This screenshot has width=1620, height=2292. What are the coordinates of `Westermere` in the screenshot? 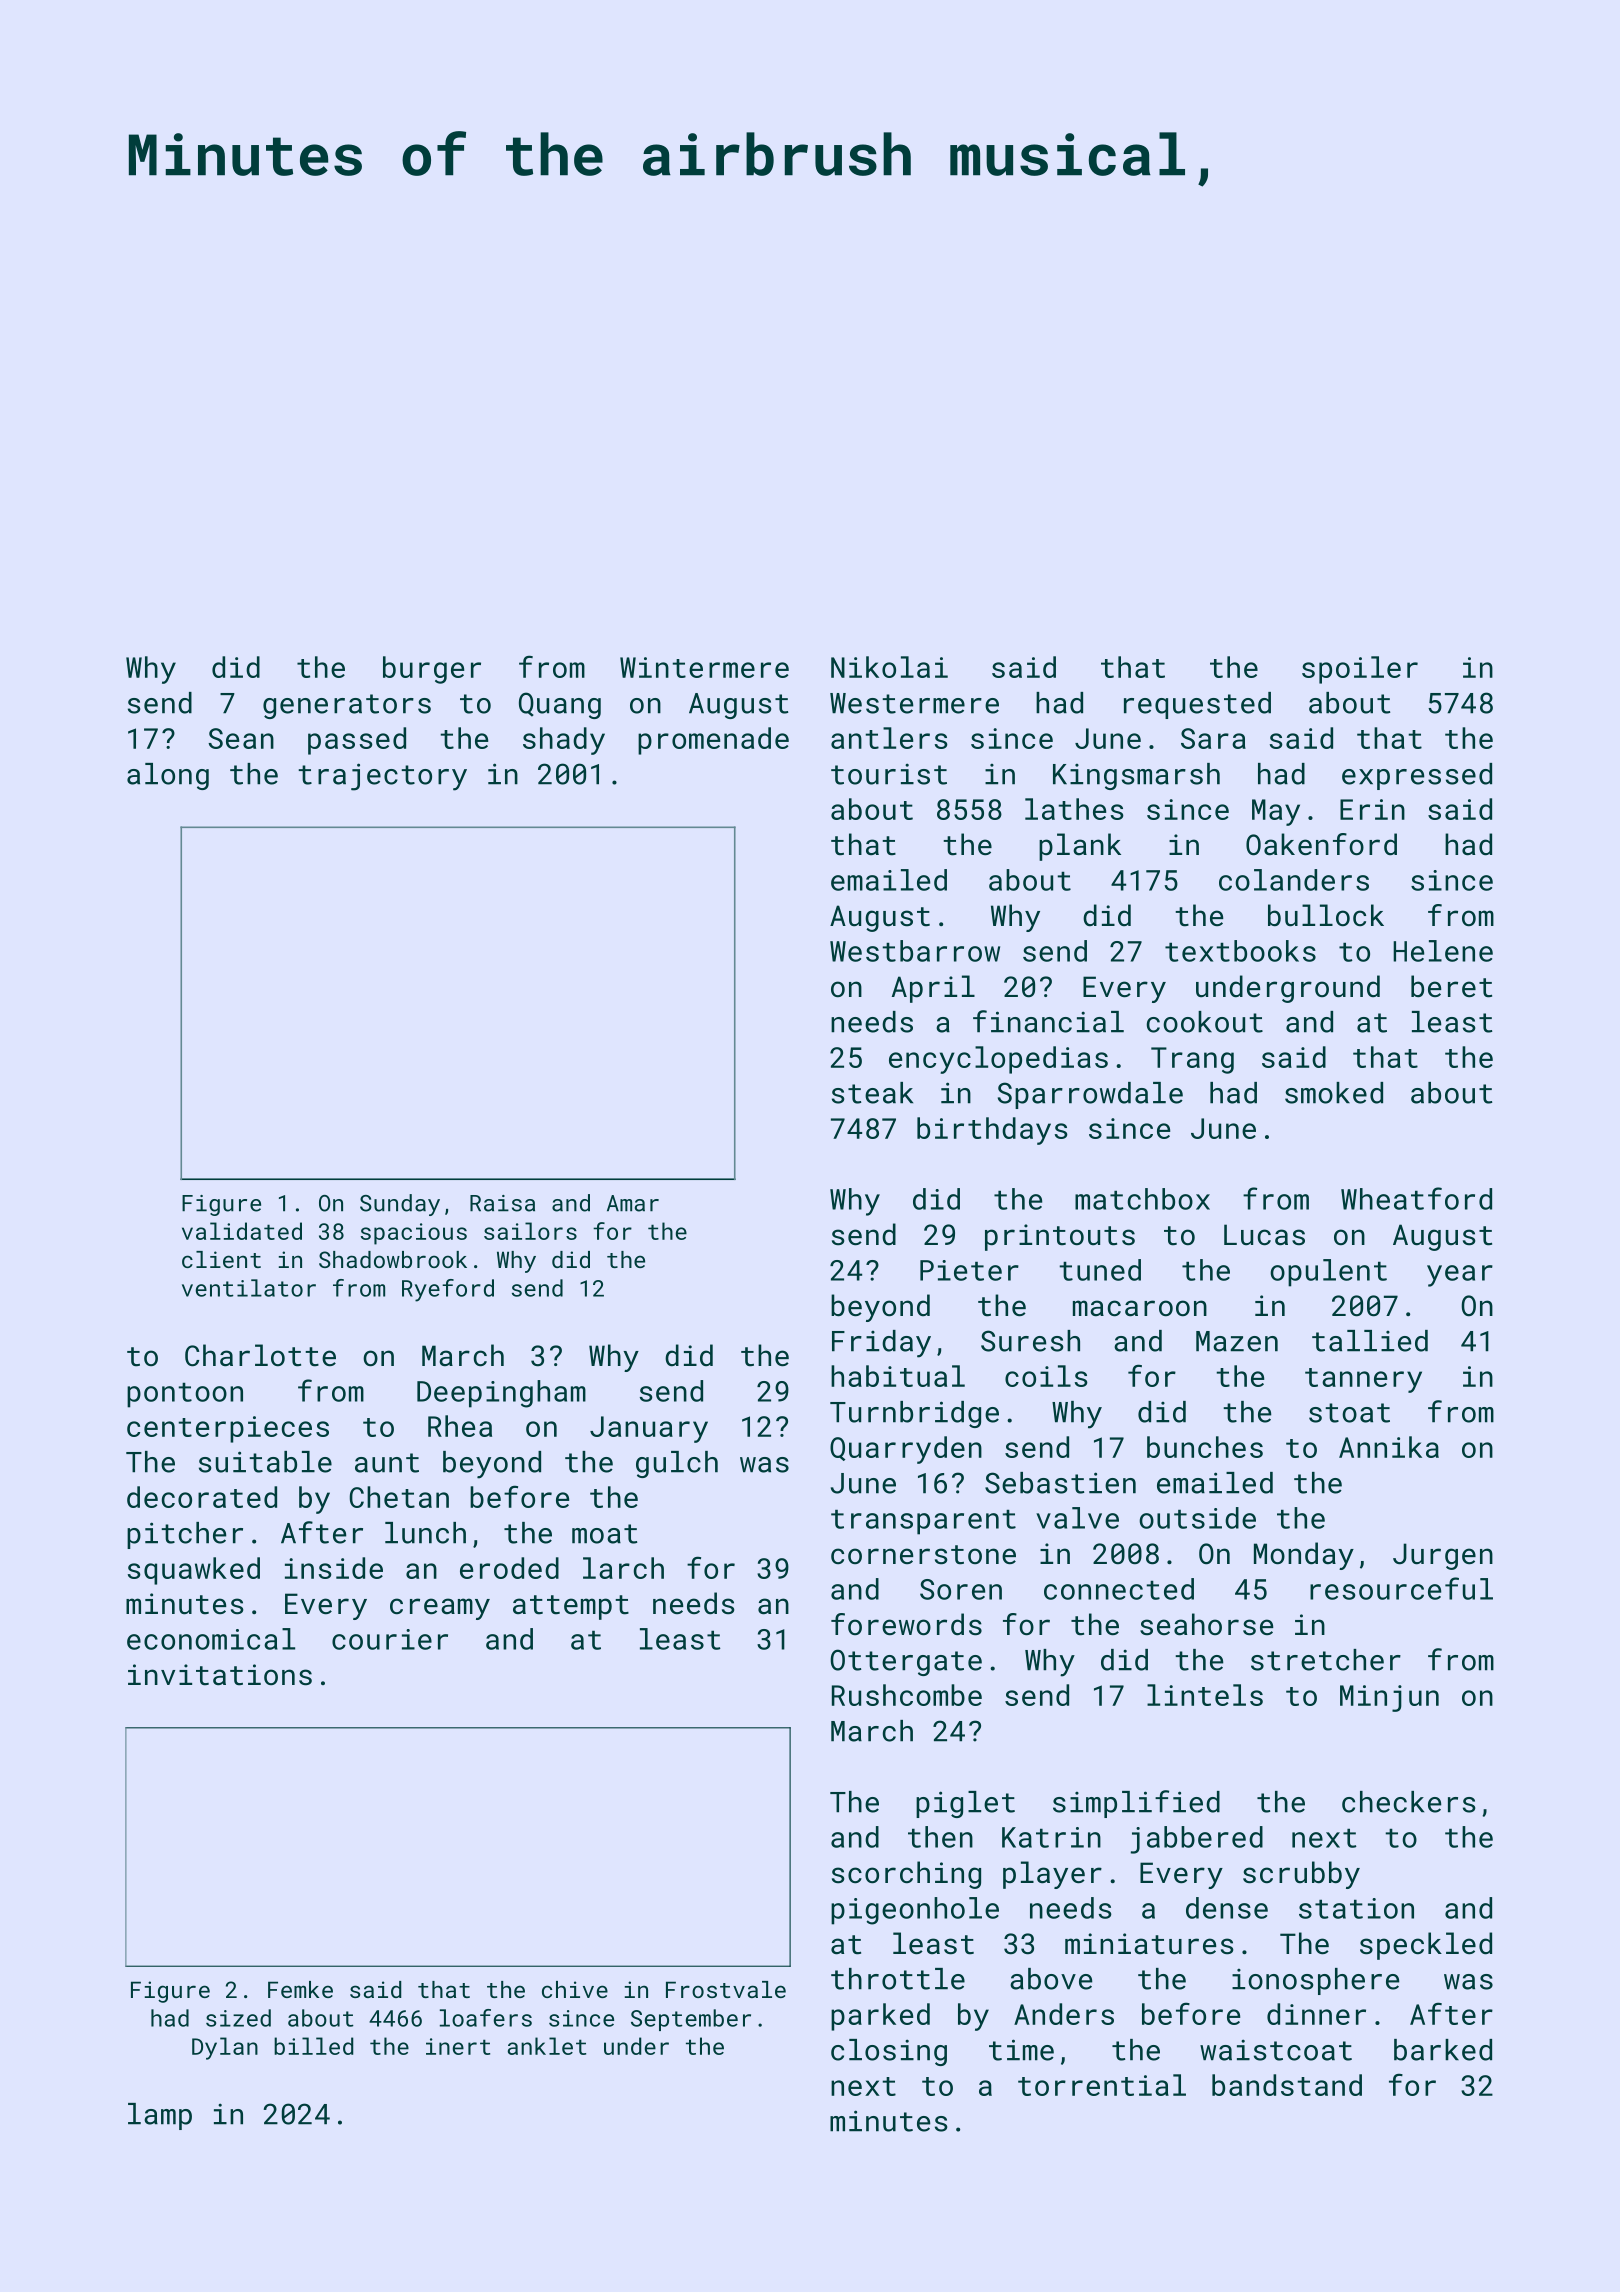 It's located at (914, 703).
